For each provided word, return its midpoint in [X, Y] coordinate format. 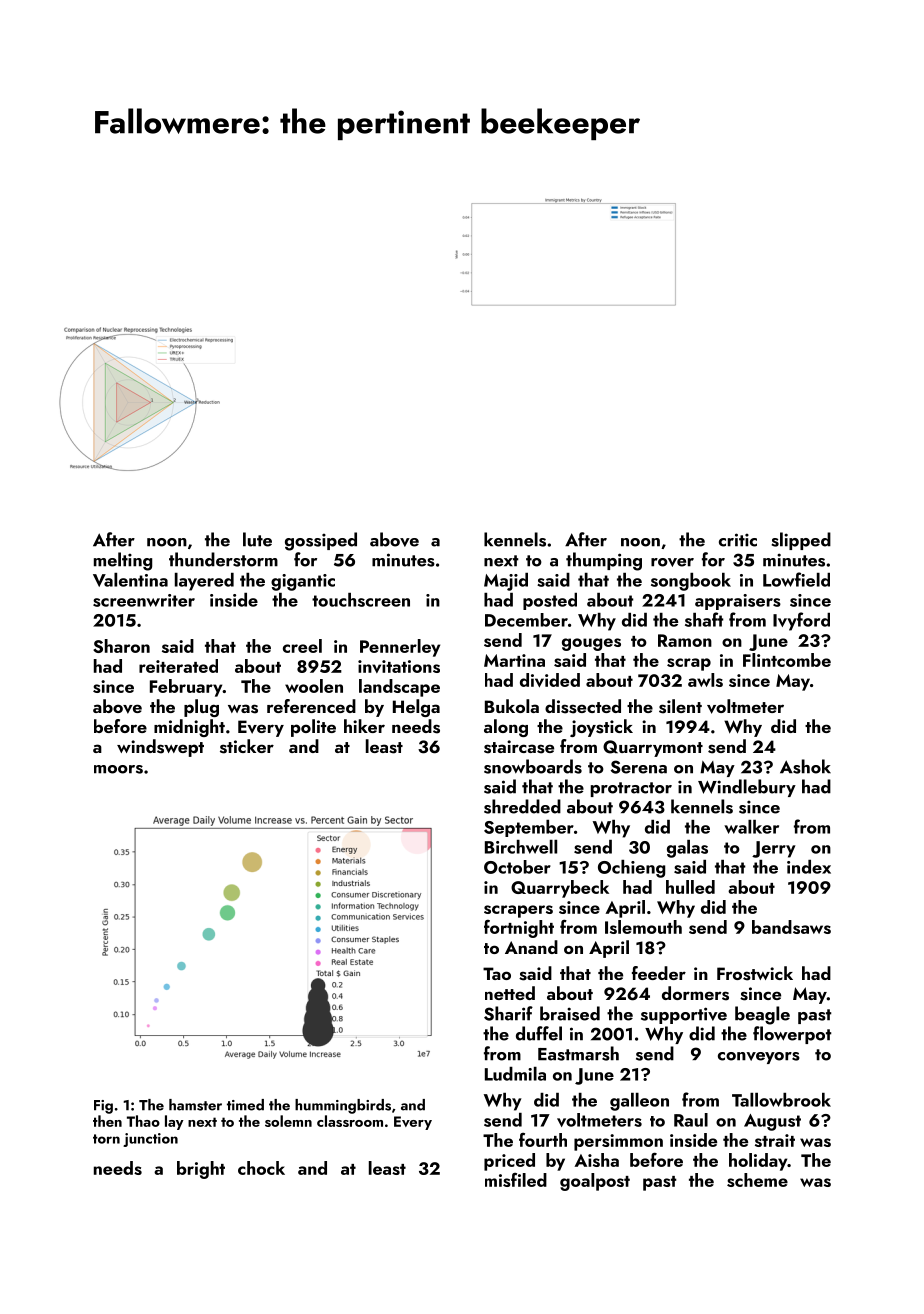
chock [261, 1168]
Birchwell [521, 847]
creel [302, 646]
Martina [514, 660]
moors [118, 769]
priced [509, 1162]
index [809, 867]
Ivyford [801, 621]
